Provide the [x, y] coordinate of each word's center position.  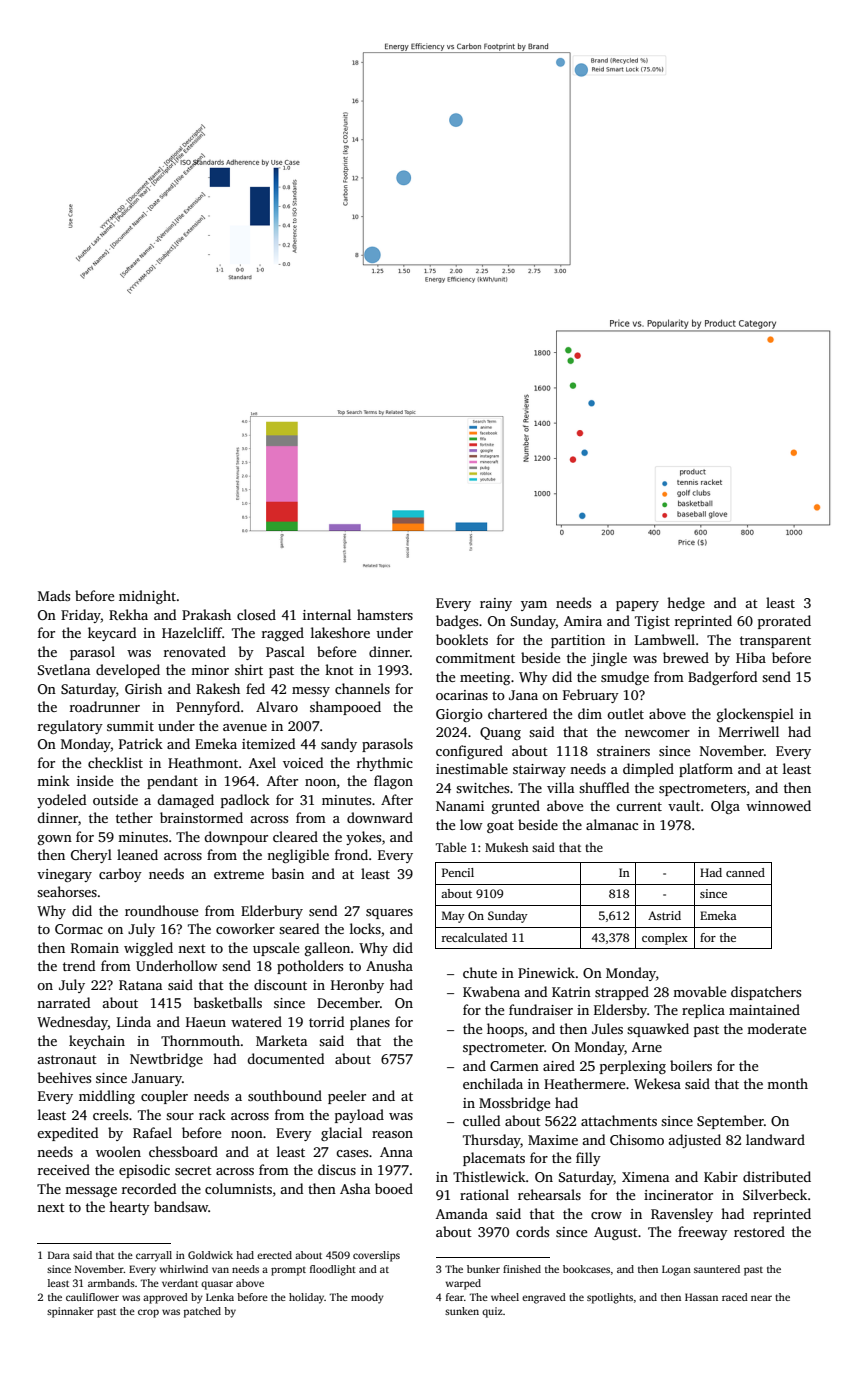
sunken [462, 1311]
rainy [496, 604]
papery [637, 606]
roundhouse [161, 910]
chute [480, 972]
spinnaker [70, 1312]
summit [130, 726]
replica [703, 1011]
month [787, 1083]
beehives [64, 1077]
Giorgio [459, 715]
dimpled [648, 770]
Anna [396, 1152]
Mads [54, 595]
